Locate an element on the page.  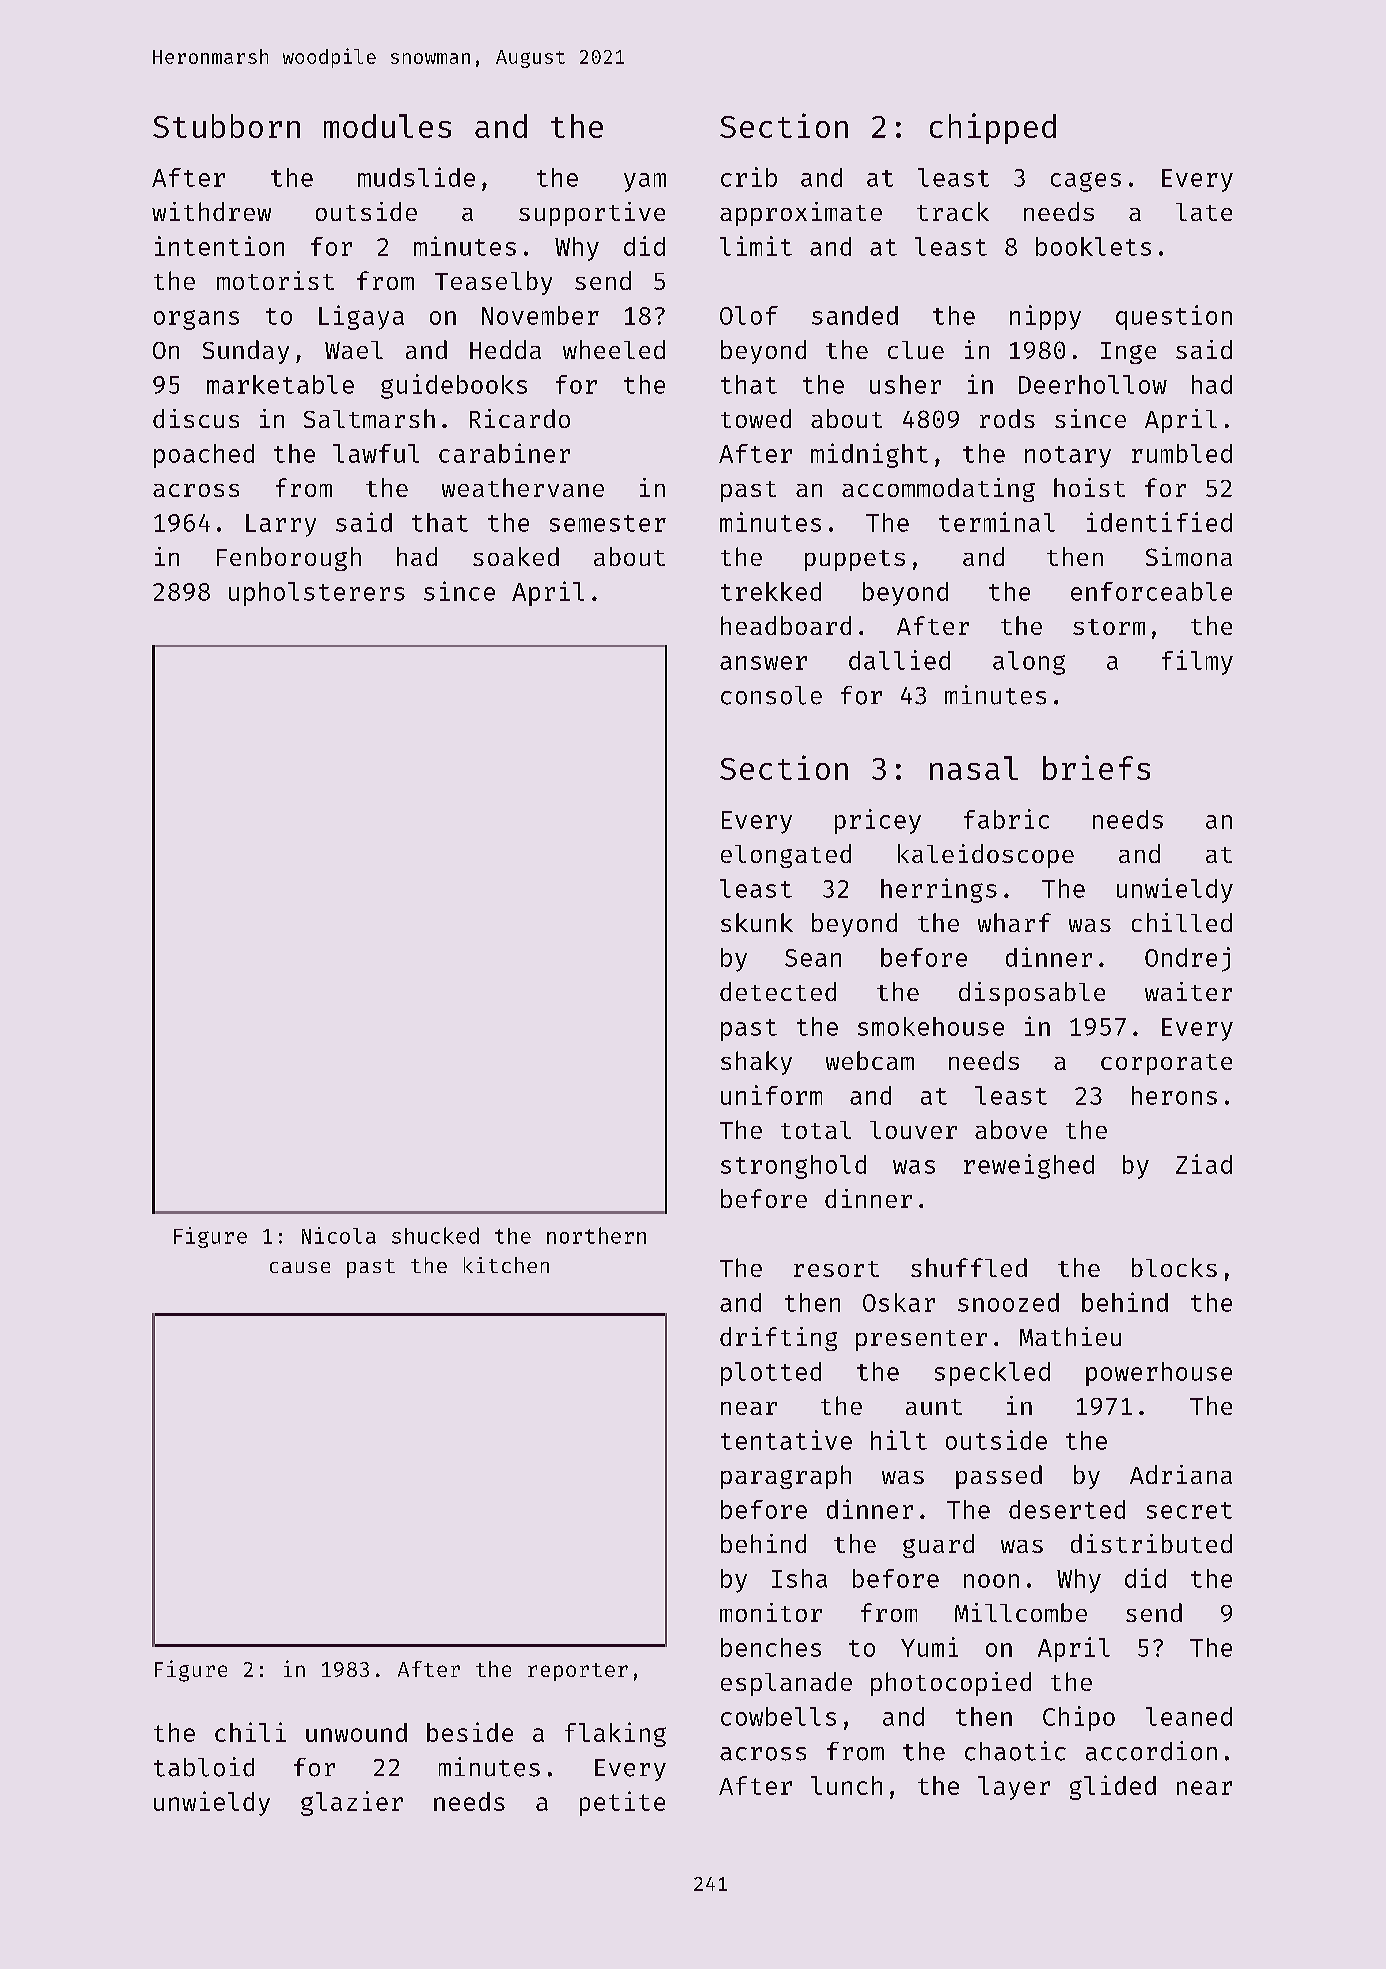
Stubborn is located at coordinates (226, 126).
